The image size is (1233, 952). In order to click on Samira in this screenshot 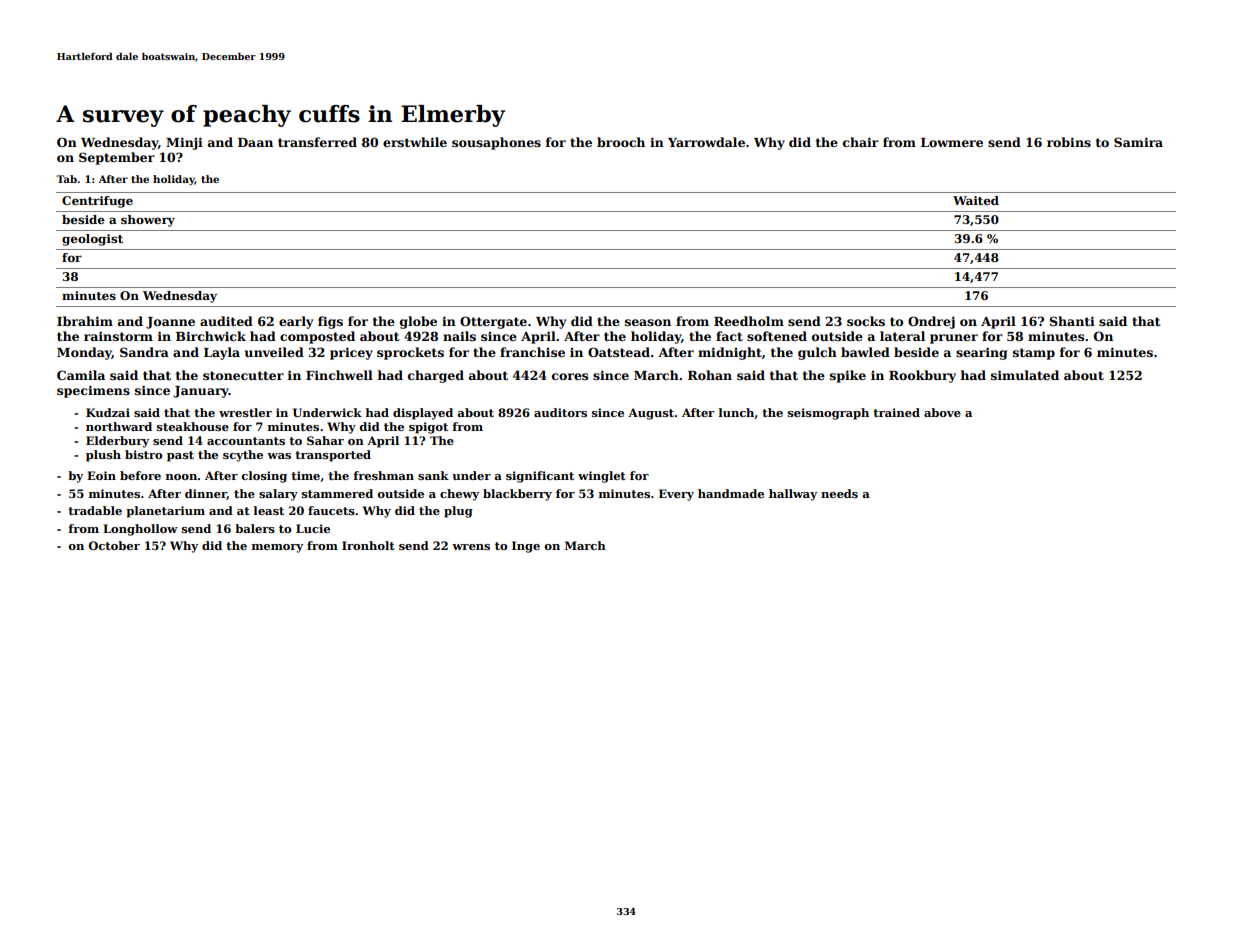, I will do `click(1138, 142)`.
